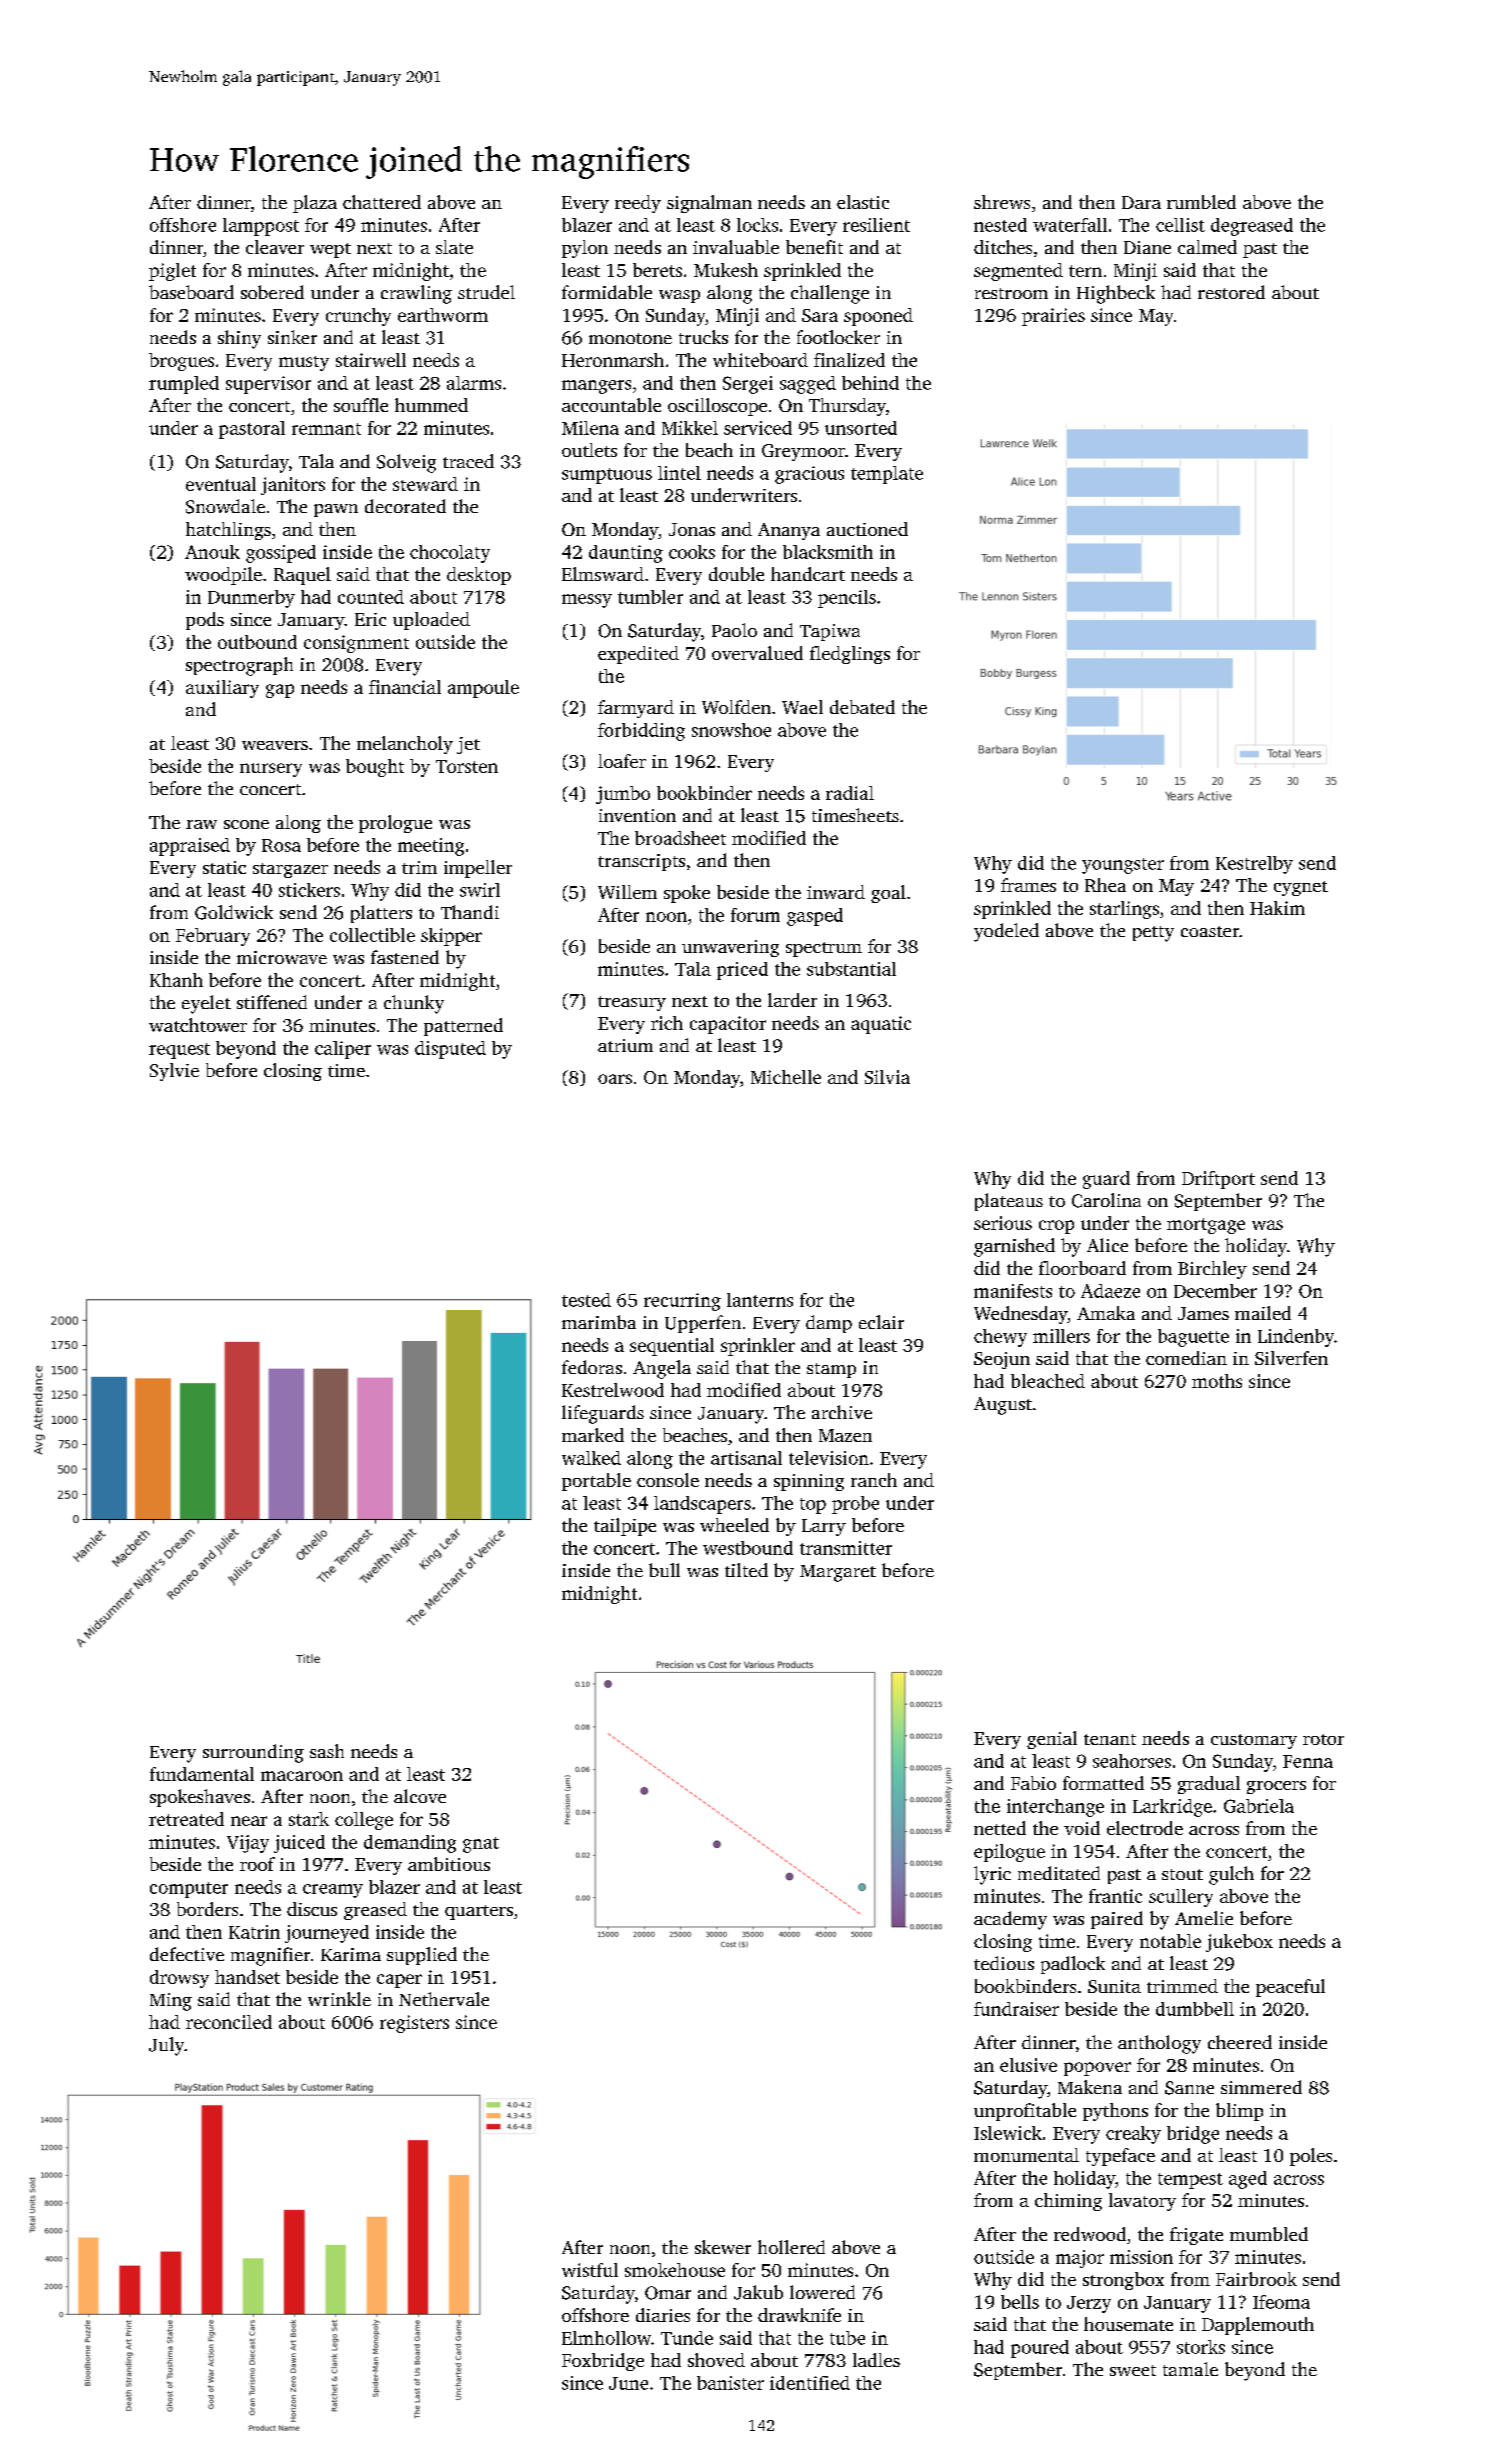  I want to click on rumbled, so click(1201, 202).
